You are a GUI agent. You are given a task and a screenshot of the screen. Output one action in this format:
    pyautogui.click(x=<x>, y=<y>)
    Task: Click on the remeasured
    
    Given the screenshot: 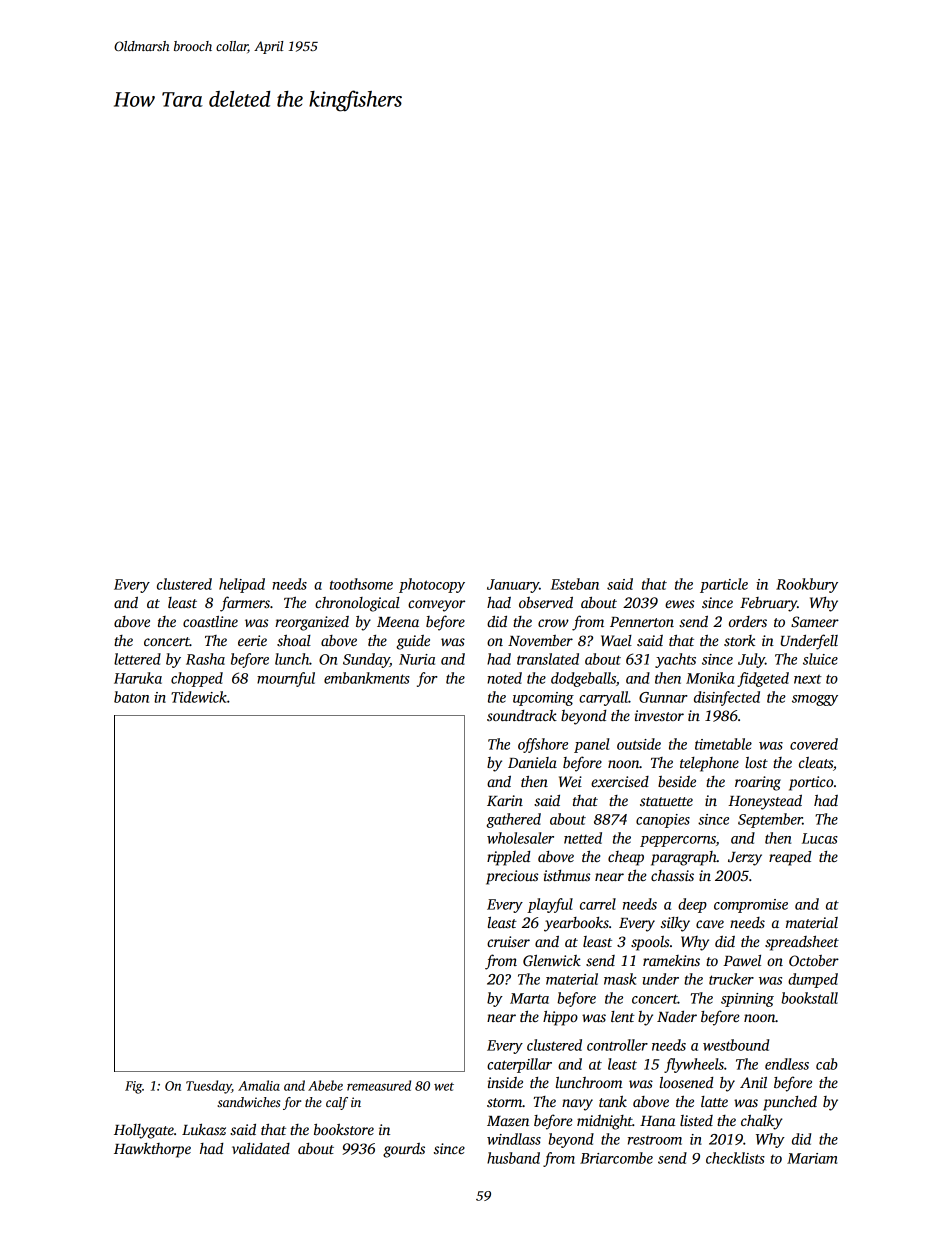 What is the action you would take?
    pyautogui.click(x=379, y=1085)
